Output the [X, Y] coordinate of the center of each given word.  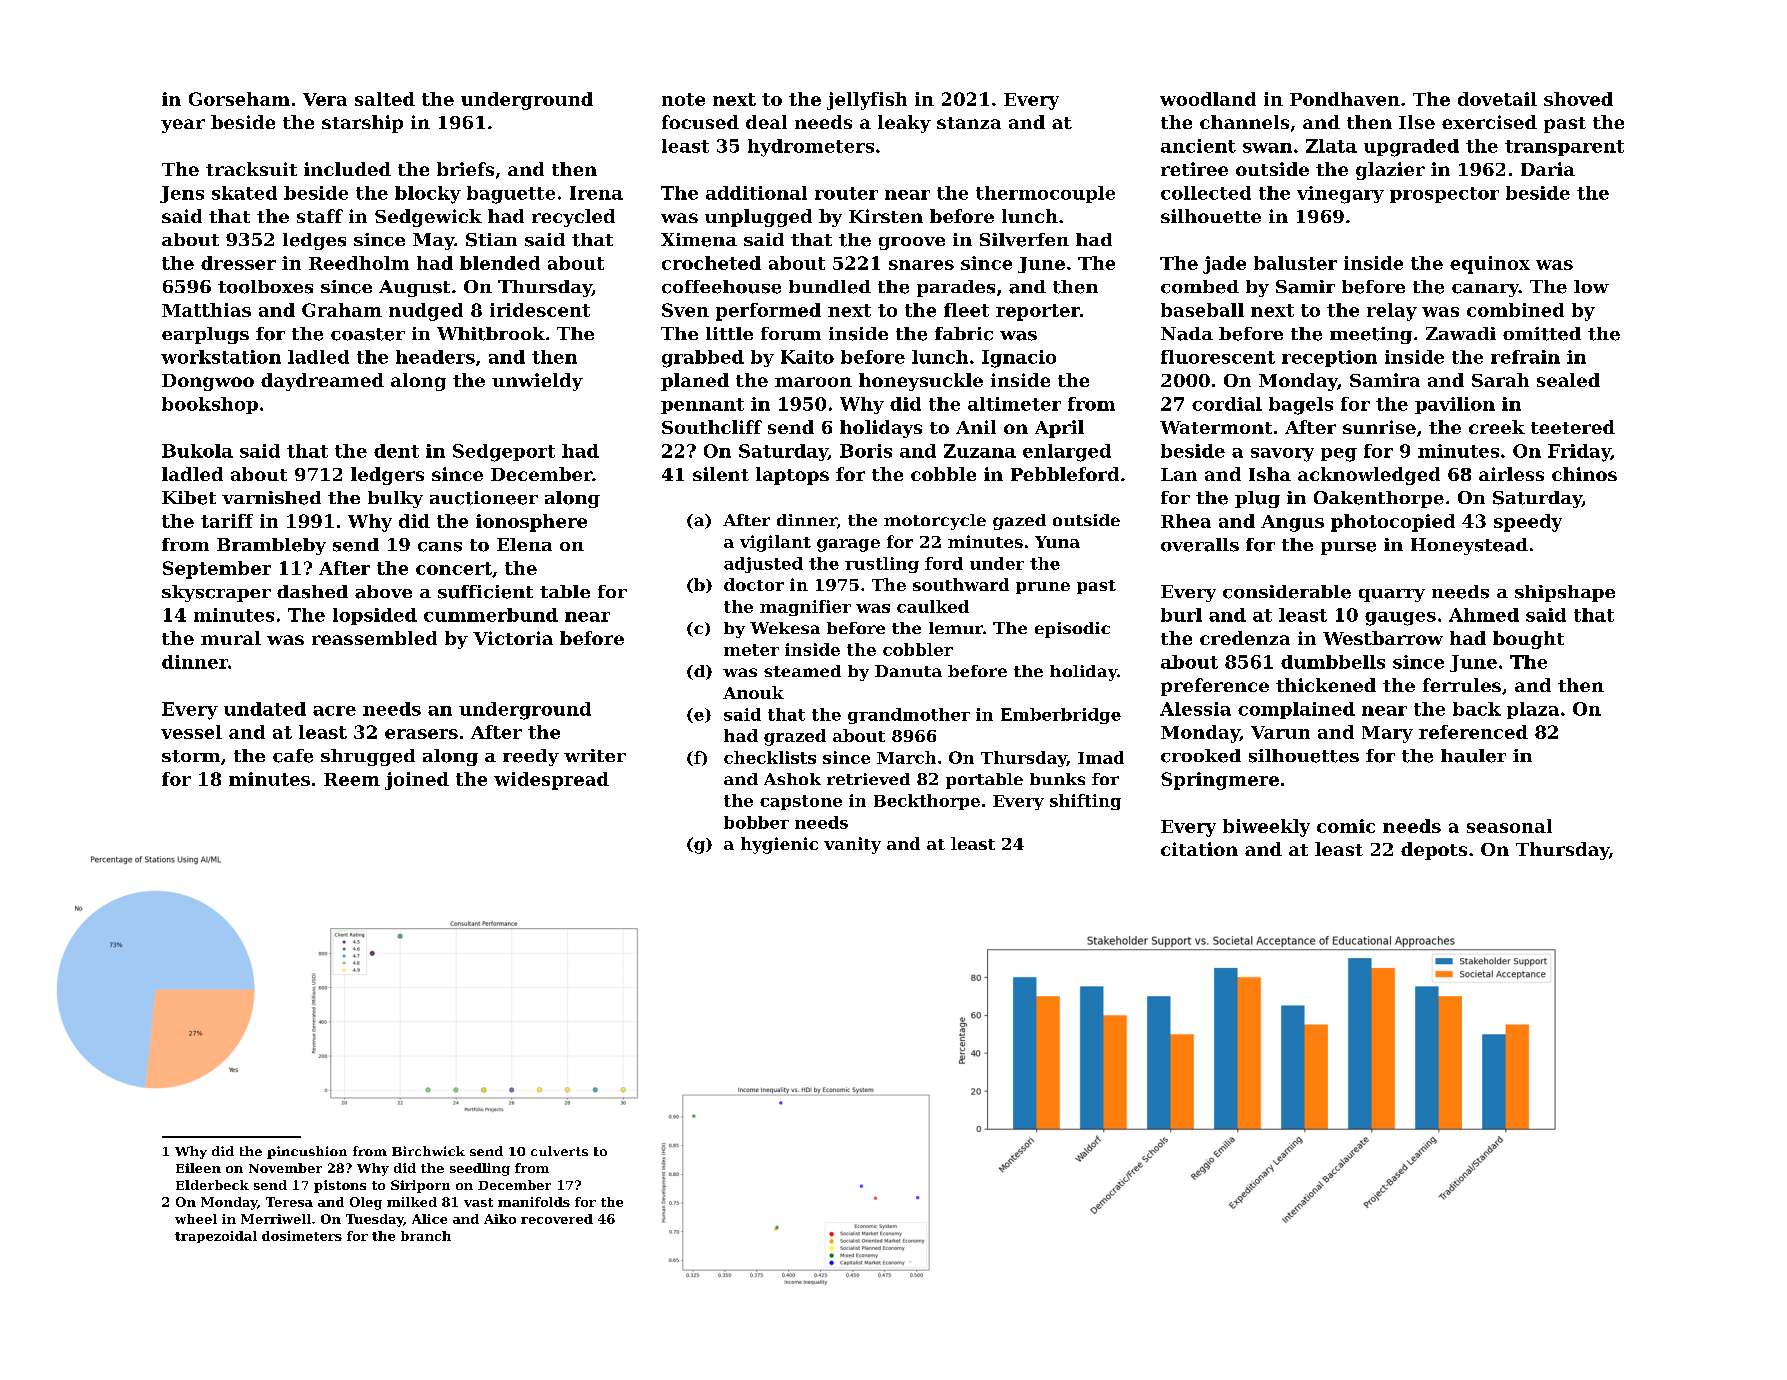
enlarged [1067, 453]
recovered [557, 1219]
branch [426, 1236]
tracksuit [251, 169]
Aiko [500, 1219]
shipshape [1565, 593]
